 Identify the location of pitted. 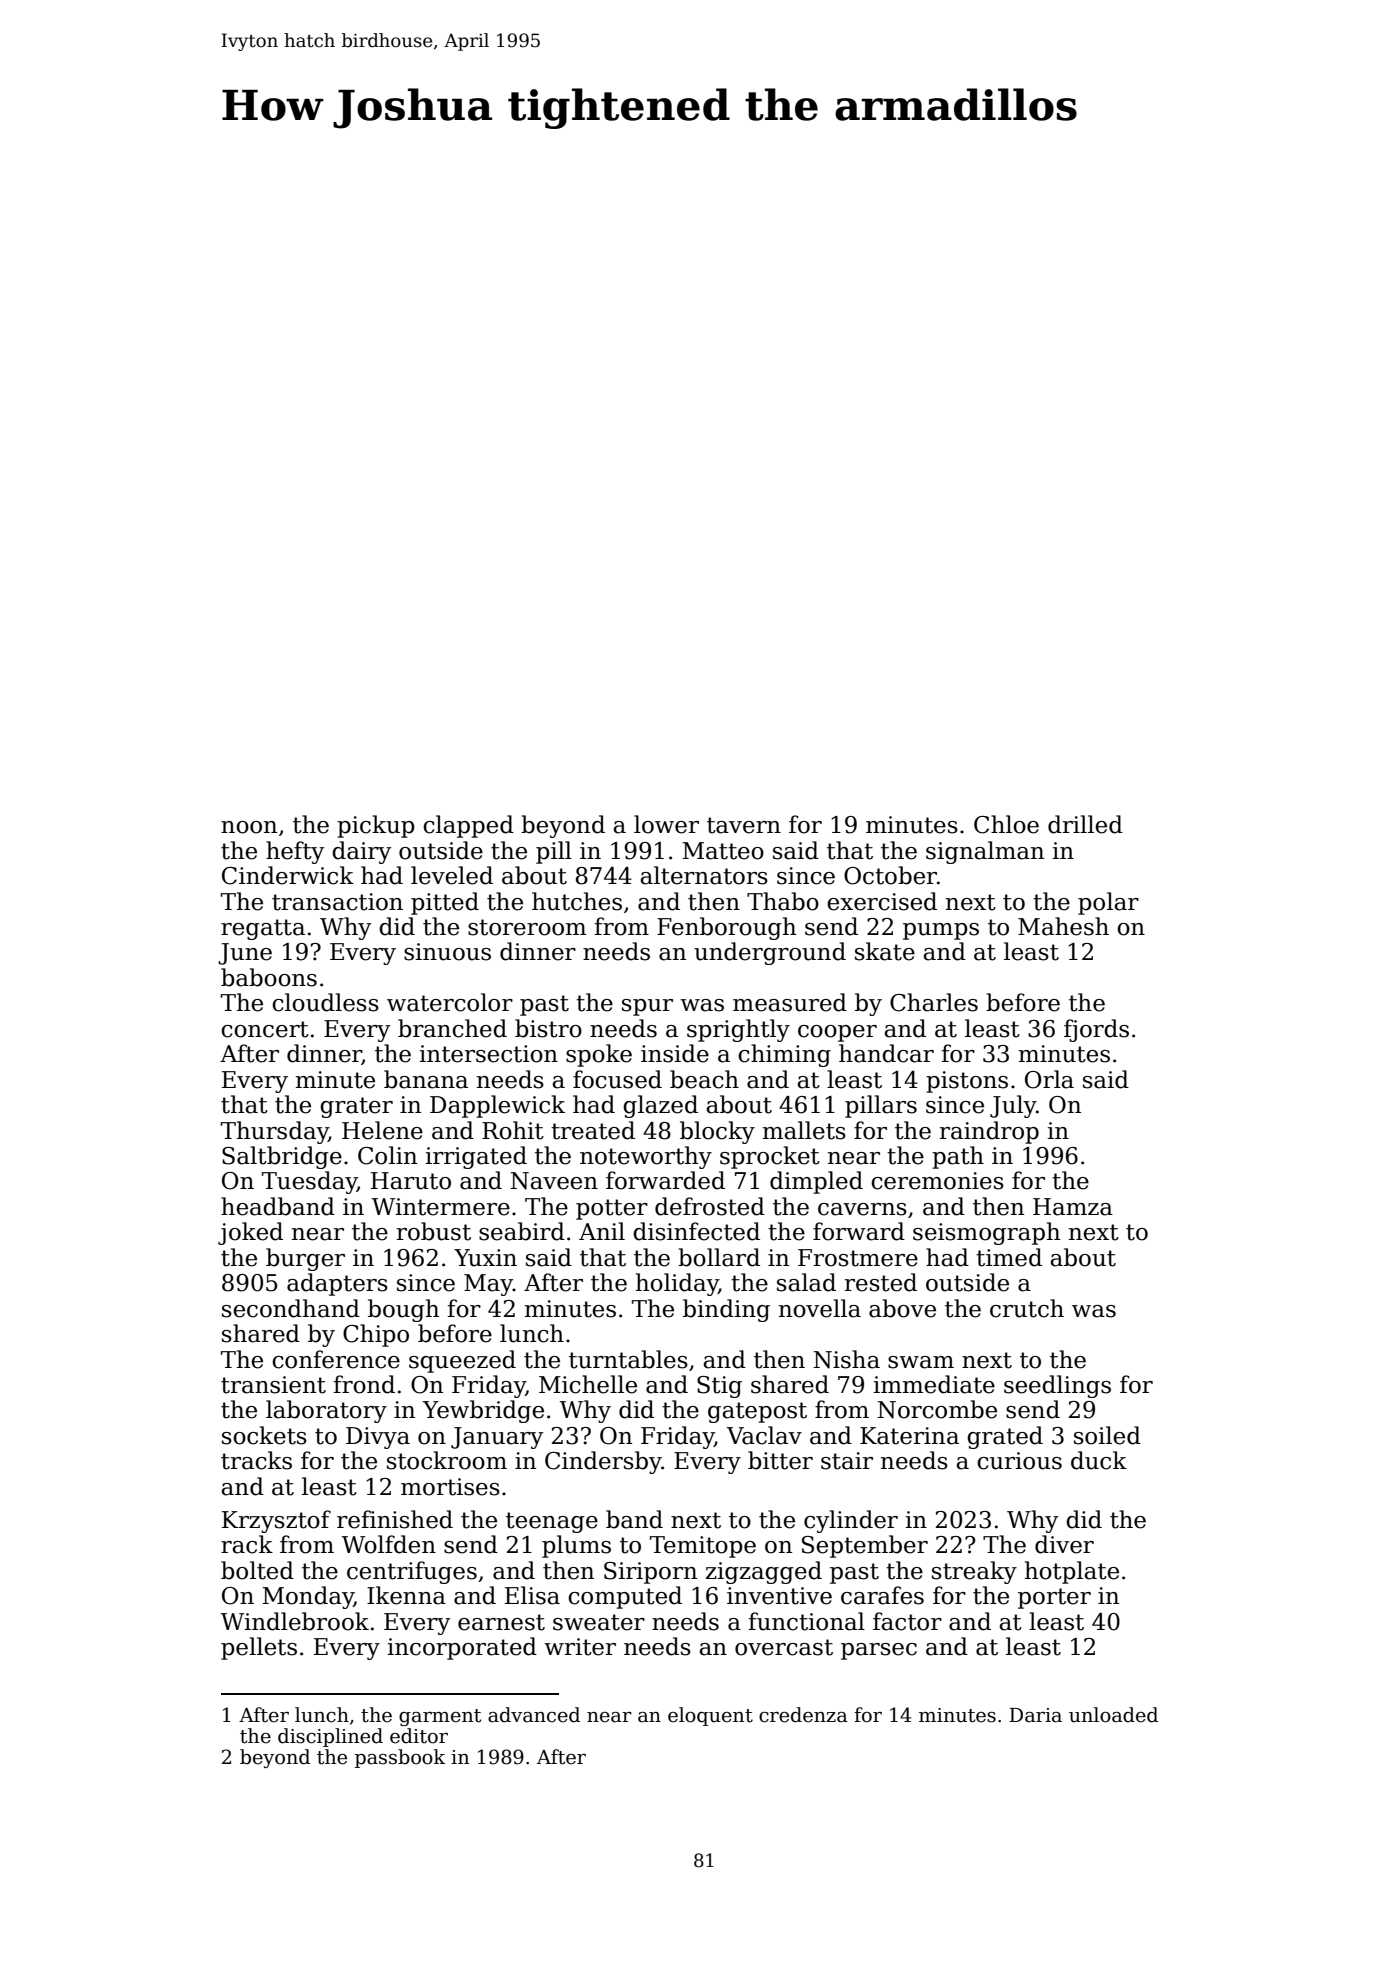
(445, 903).
